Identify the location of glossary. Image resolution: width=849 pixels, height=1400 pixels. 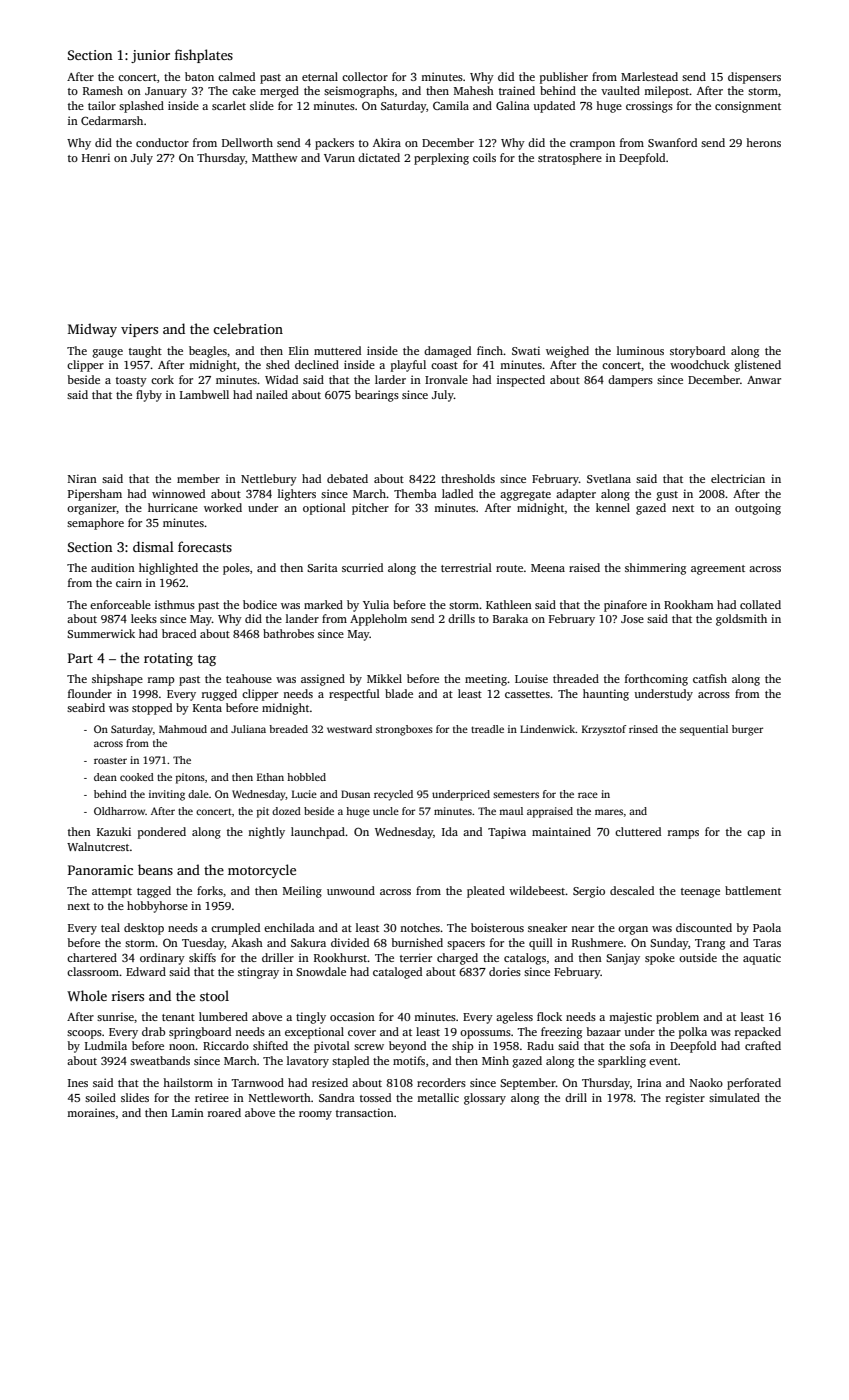
(485, 1099).
